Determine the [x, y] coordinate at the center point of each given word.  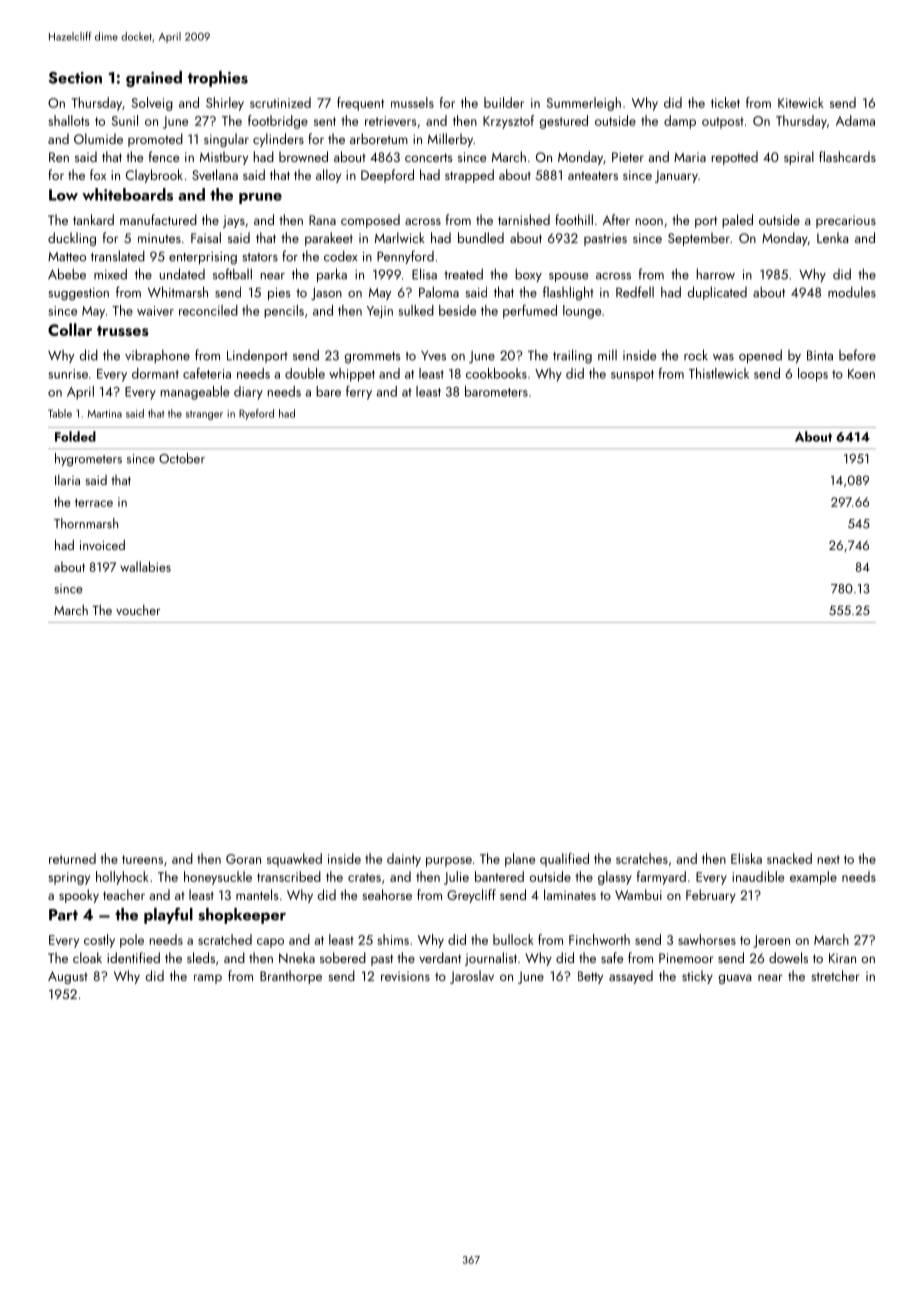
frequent [360, 104]
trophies [218, 79]
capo [270, 943]
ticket [725, 102]
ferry [359, 393]
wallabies [145, 566]
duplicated [717, 293]
